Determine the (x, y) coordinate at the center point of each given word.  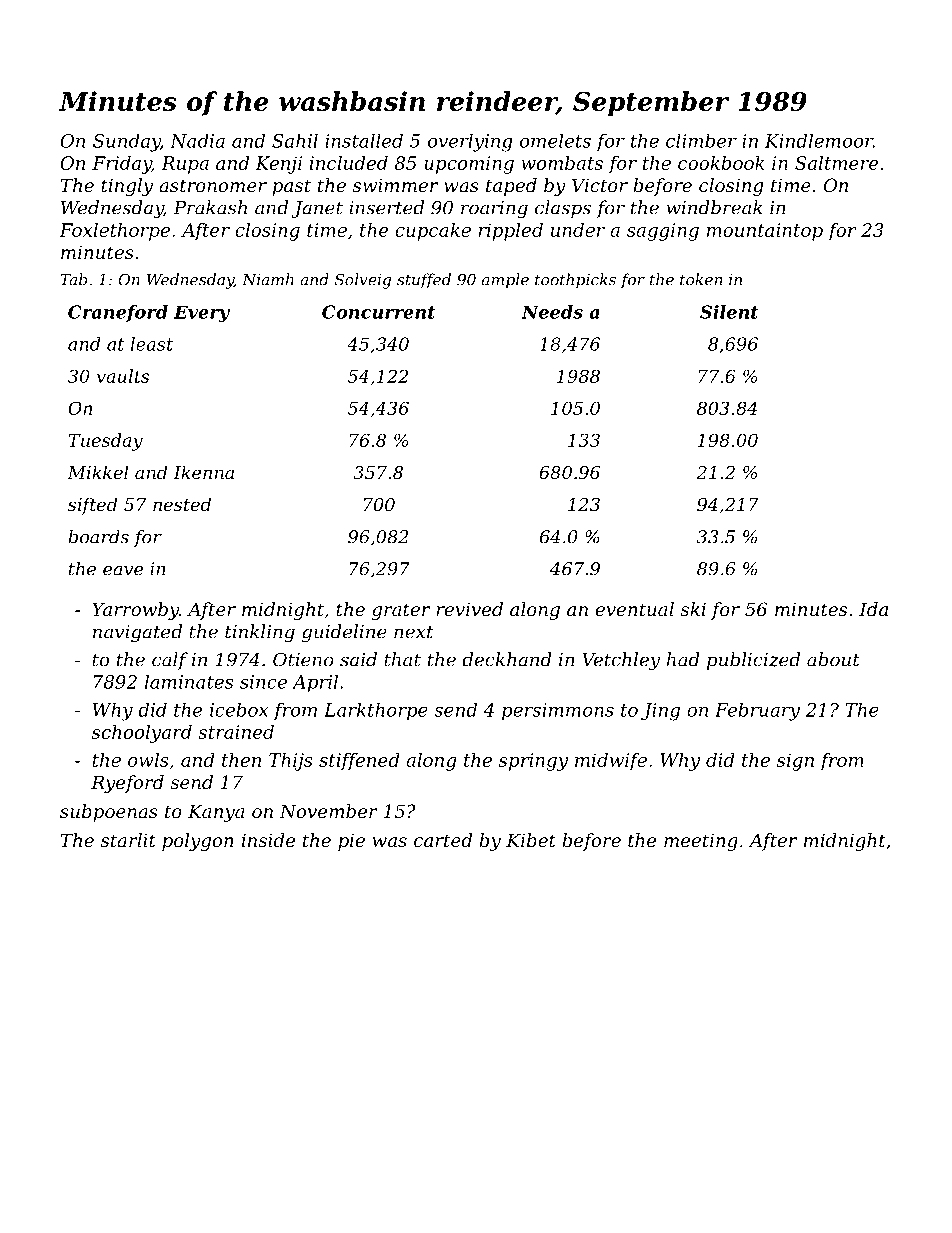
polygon (198, 842)
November (328, 811)
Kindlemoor (819, 140)
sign (795, 762)
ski (693, 609)
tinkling (260, 633)
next (413, 632)
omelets (555, 140)
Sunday (126, 142)
